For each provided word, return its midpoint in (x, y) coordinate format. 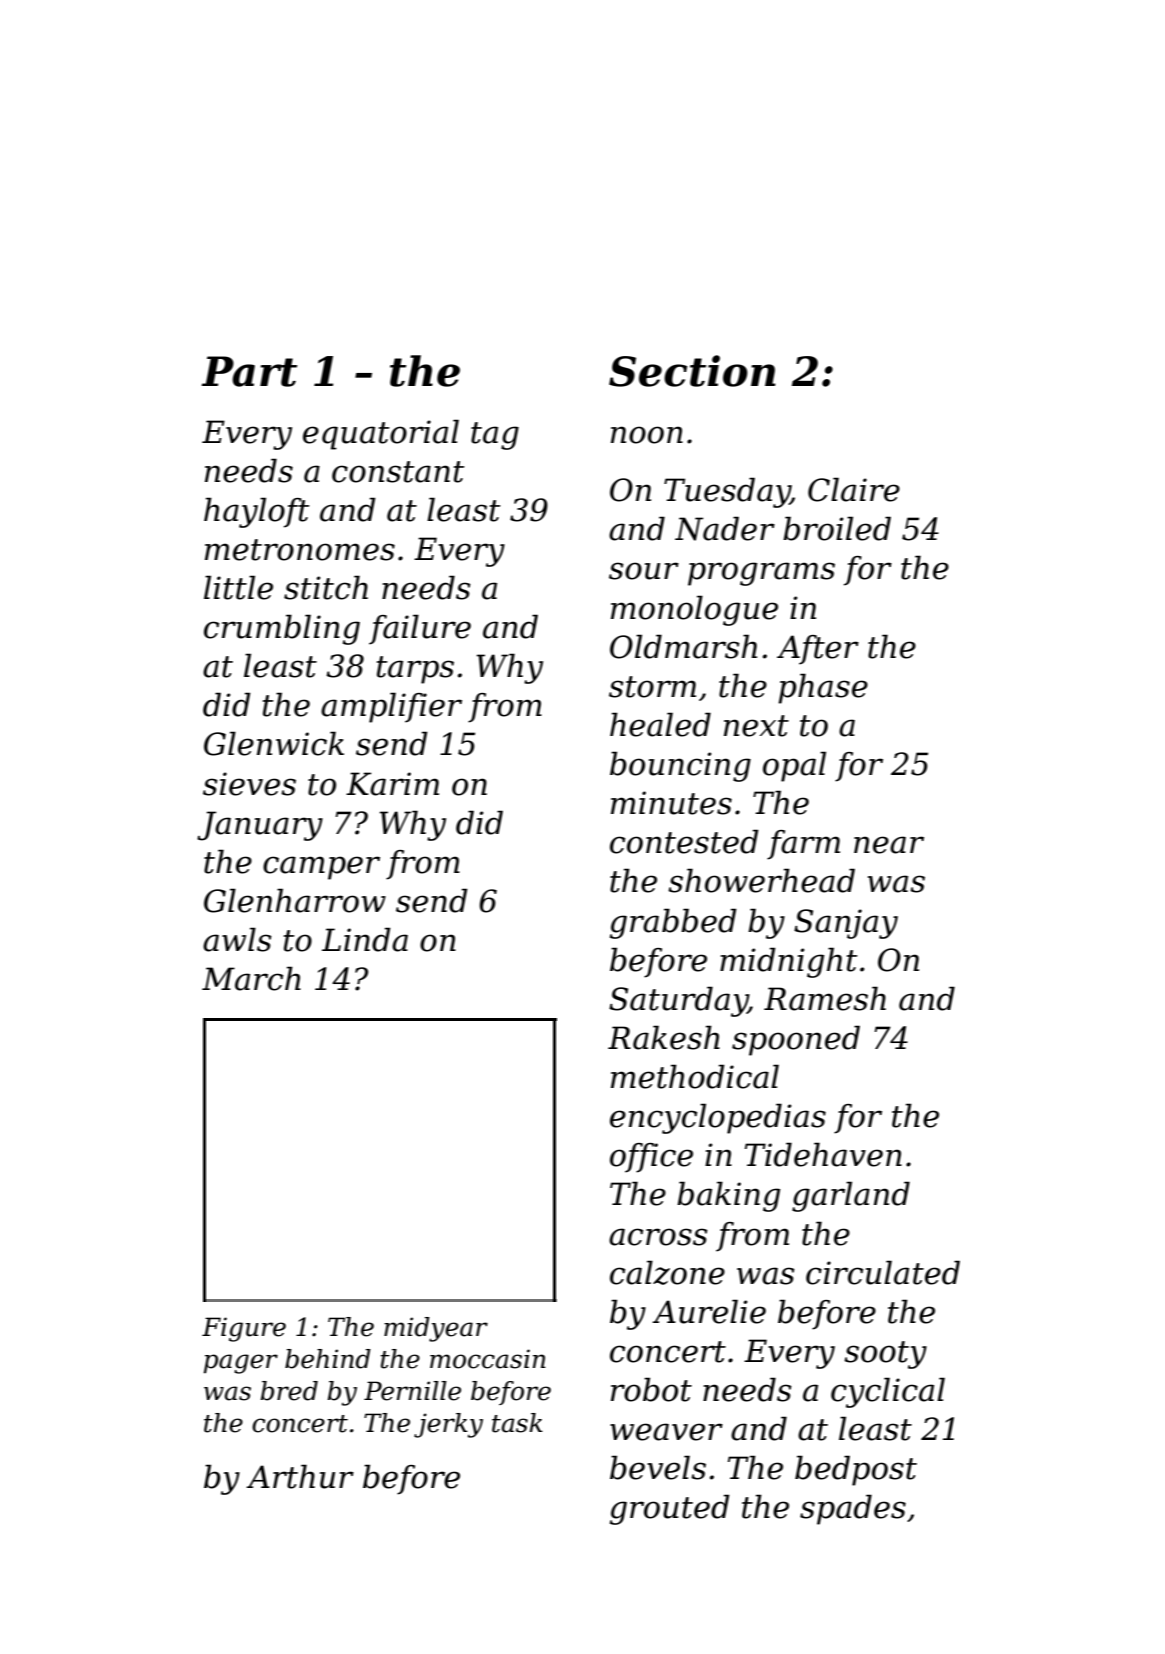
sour (644, 571)
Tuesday (727, 492)
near (889, 845)
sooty (885, 1355)
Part (249, 371)
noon (647, 435)
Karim (392, 784)
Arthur (300, 1476)
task (517, 1423)
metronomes (300, 550)
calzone (667, 1272)
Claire (854, 489)
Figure (244, 1329)
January (260, 826)
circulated (883, 1272)
